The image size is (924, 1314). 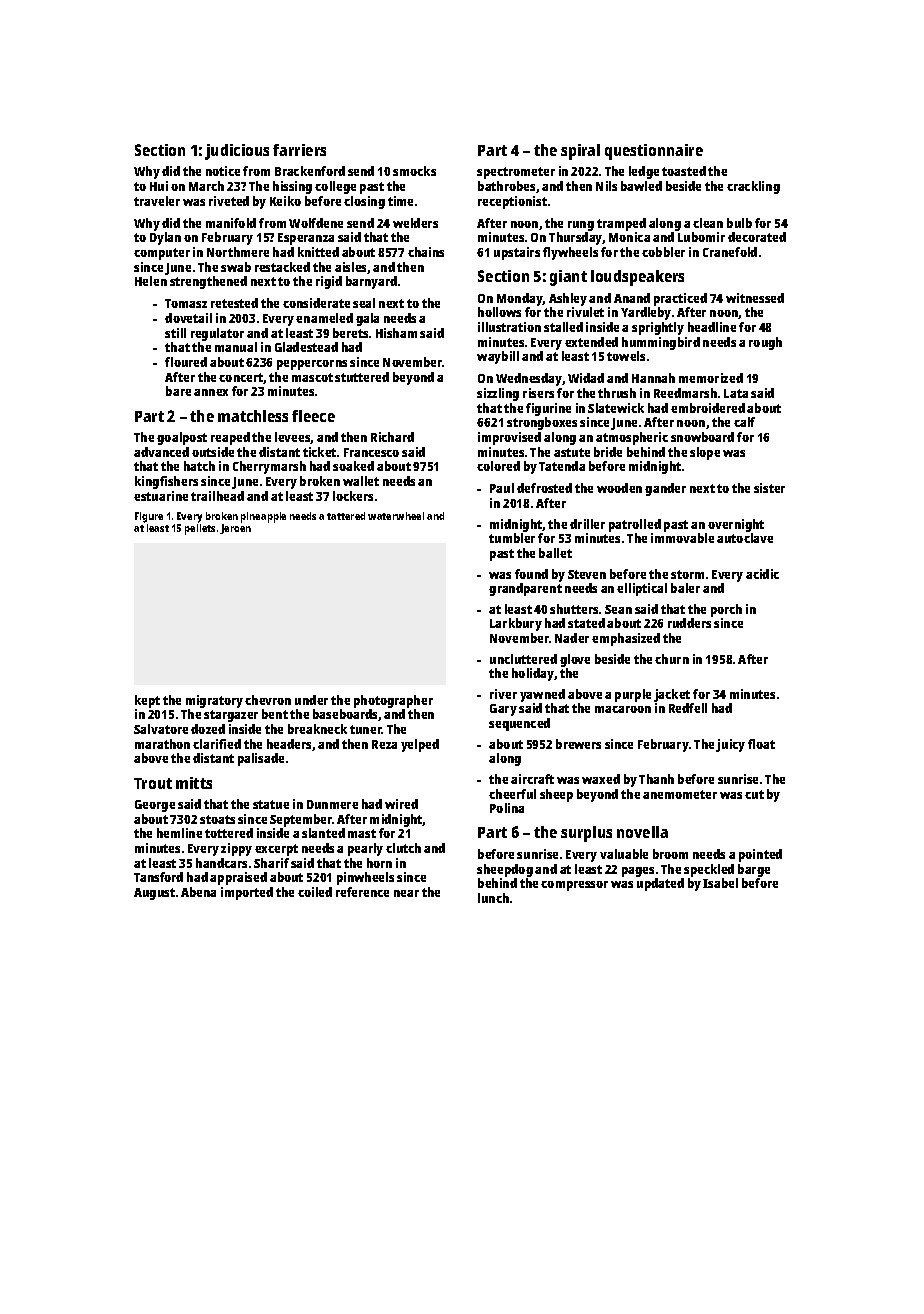 I want to click on spiral, so click(x=580, y=152).
